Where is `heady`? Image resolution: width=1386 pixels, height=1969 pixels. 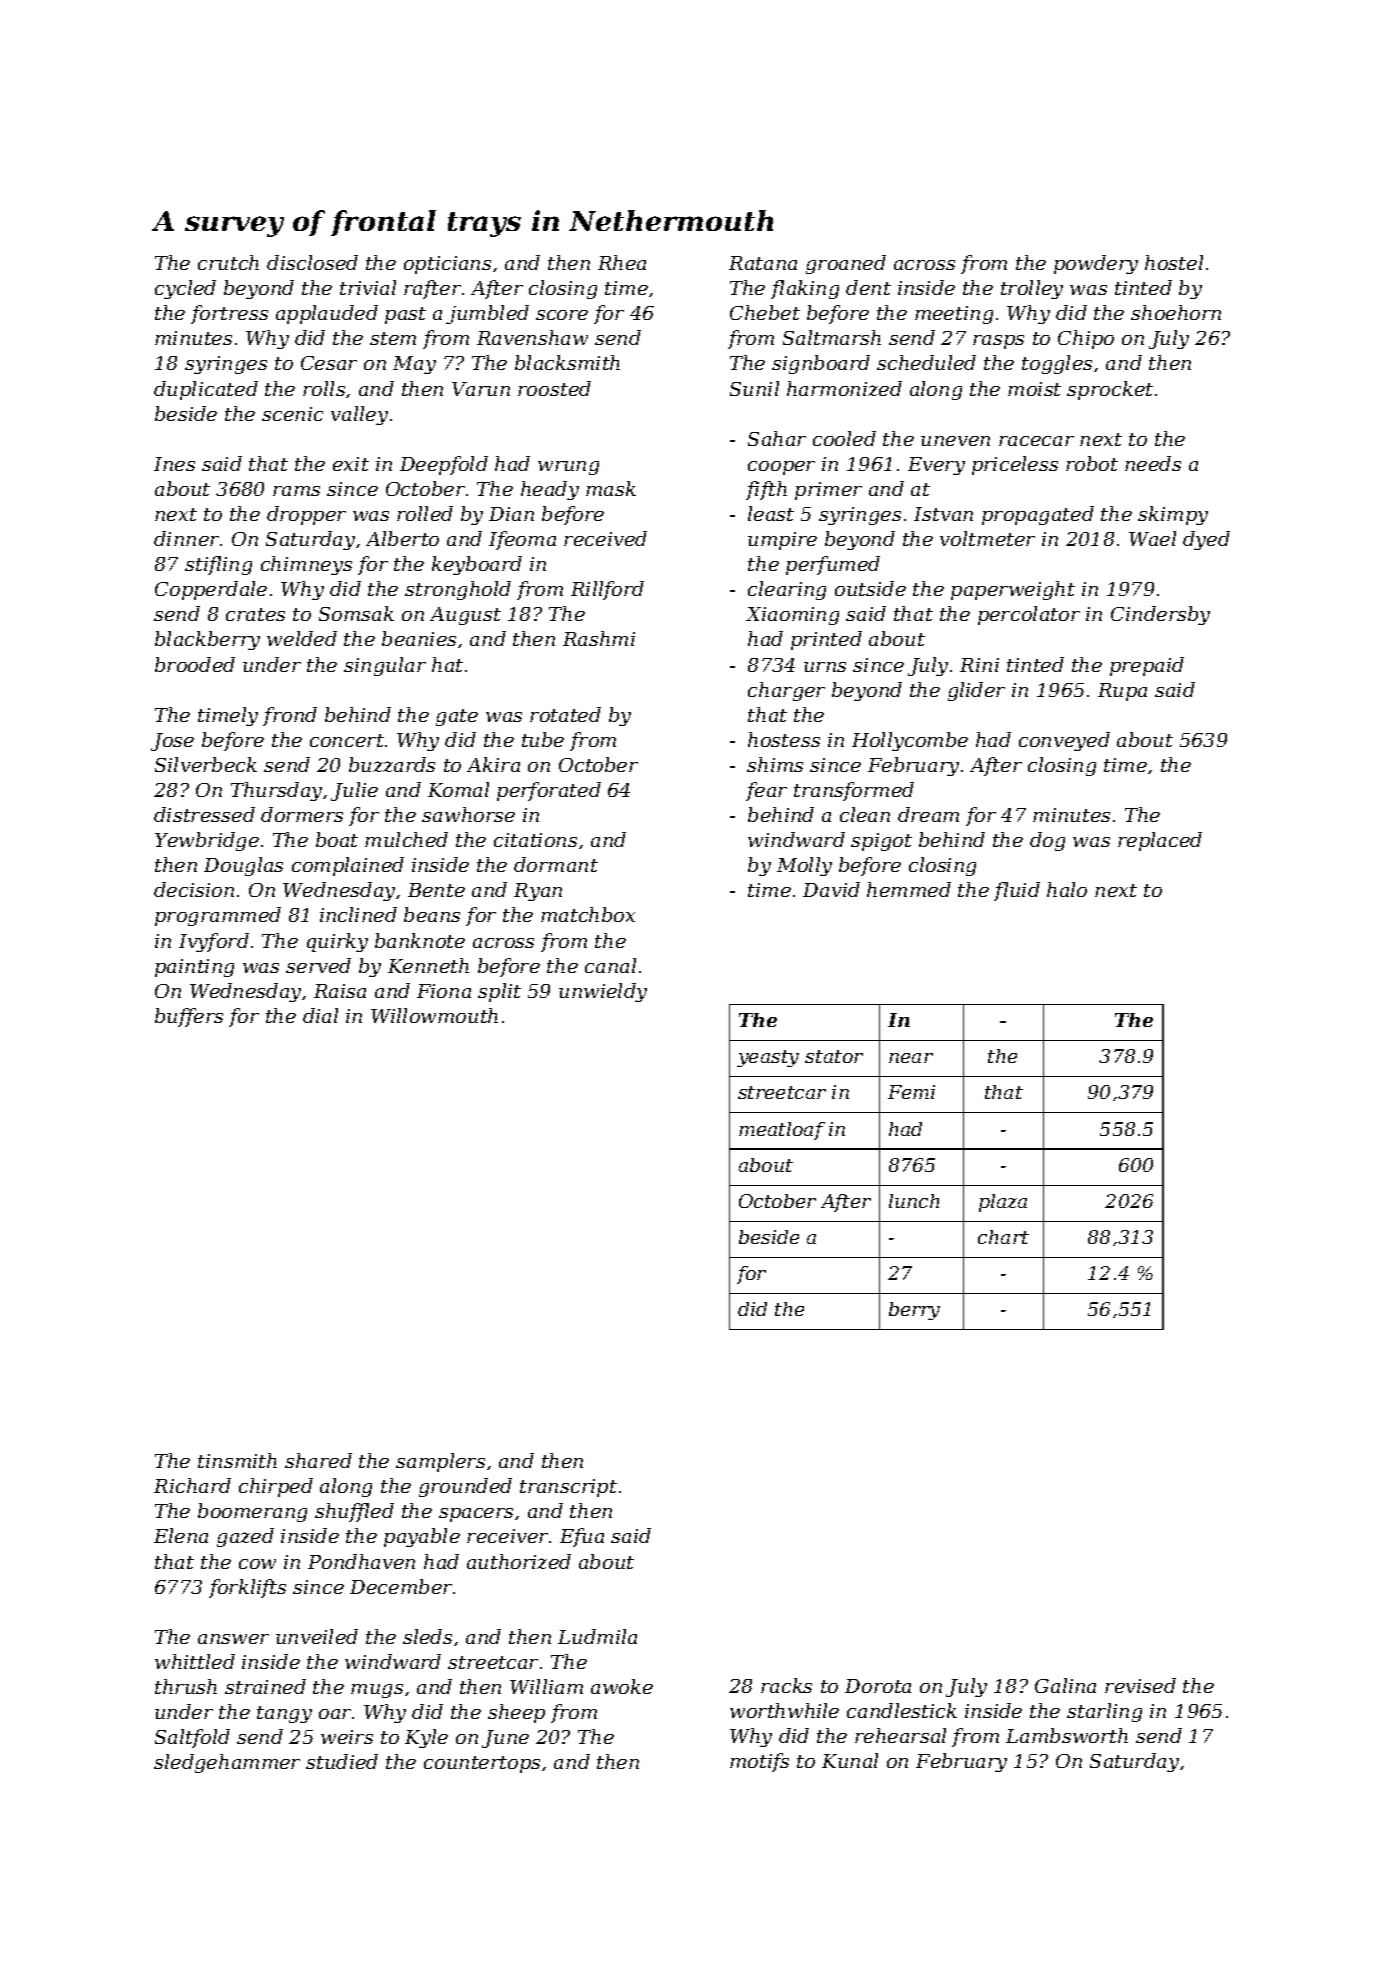 heady is located at coordinates (550, 490).
